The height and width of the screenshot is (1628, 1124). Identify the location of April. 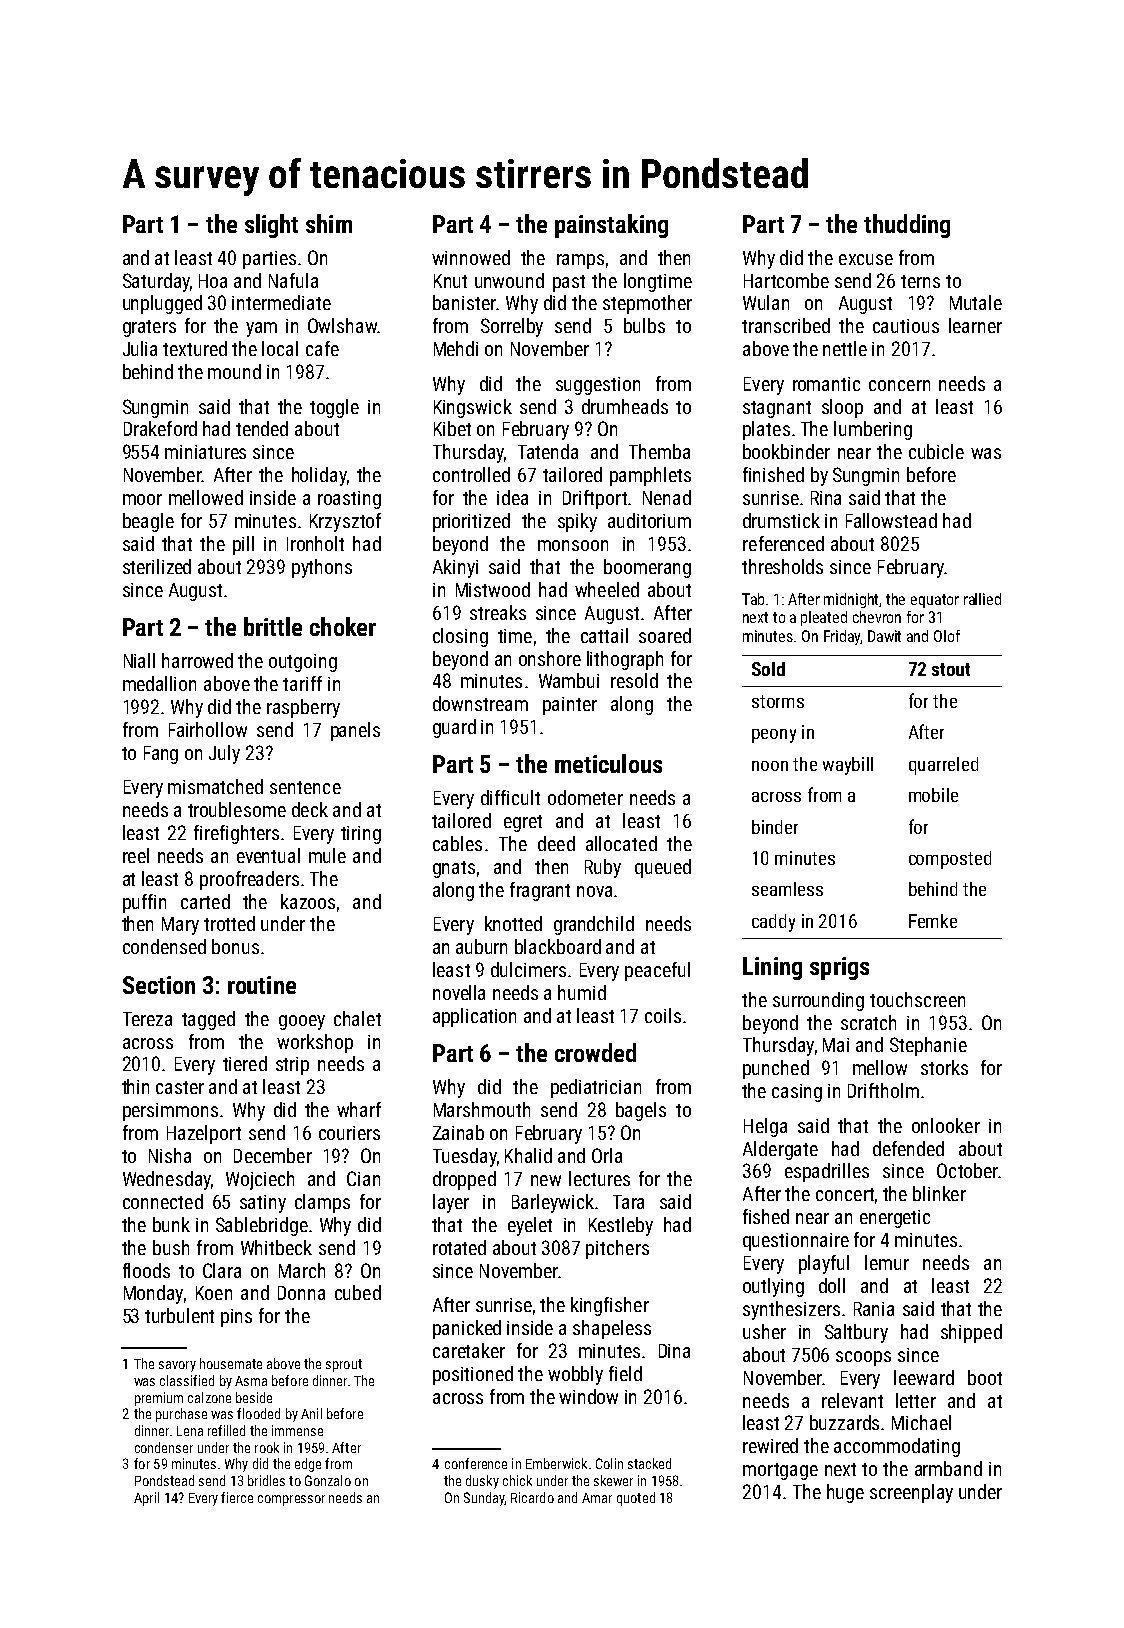
(146, 1499).
